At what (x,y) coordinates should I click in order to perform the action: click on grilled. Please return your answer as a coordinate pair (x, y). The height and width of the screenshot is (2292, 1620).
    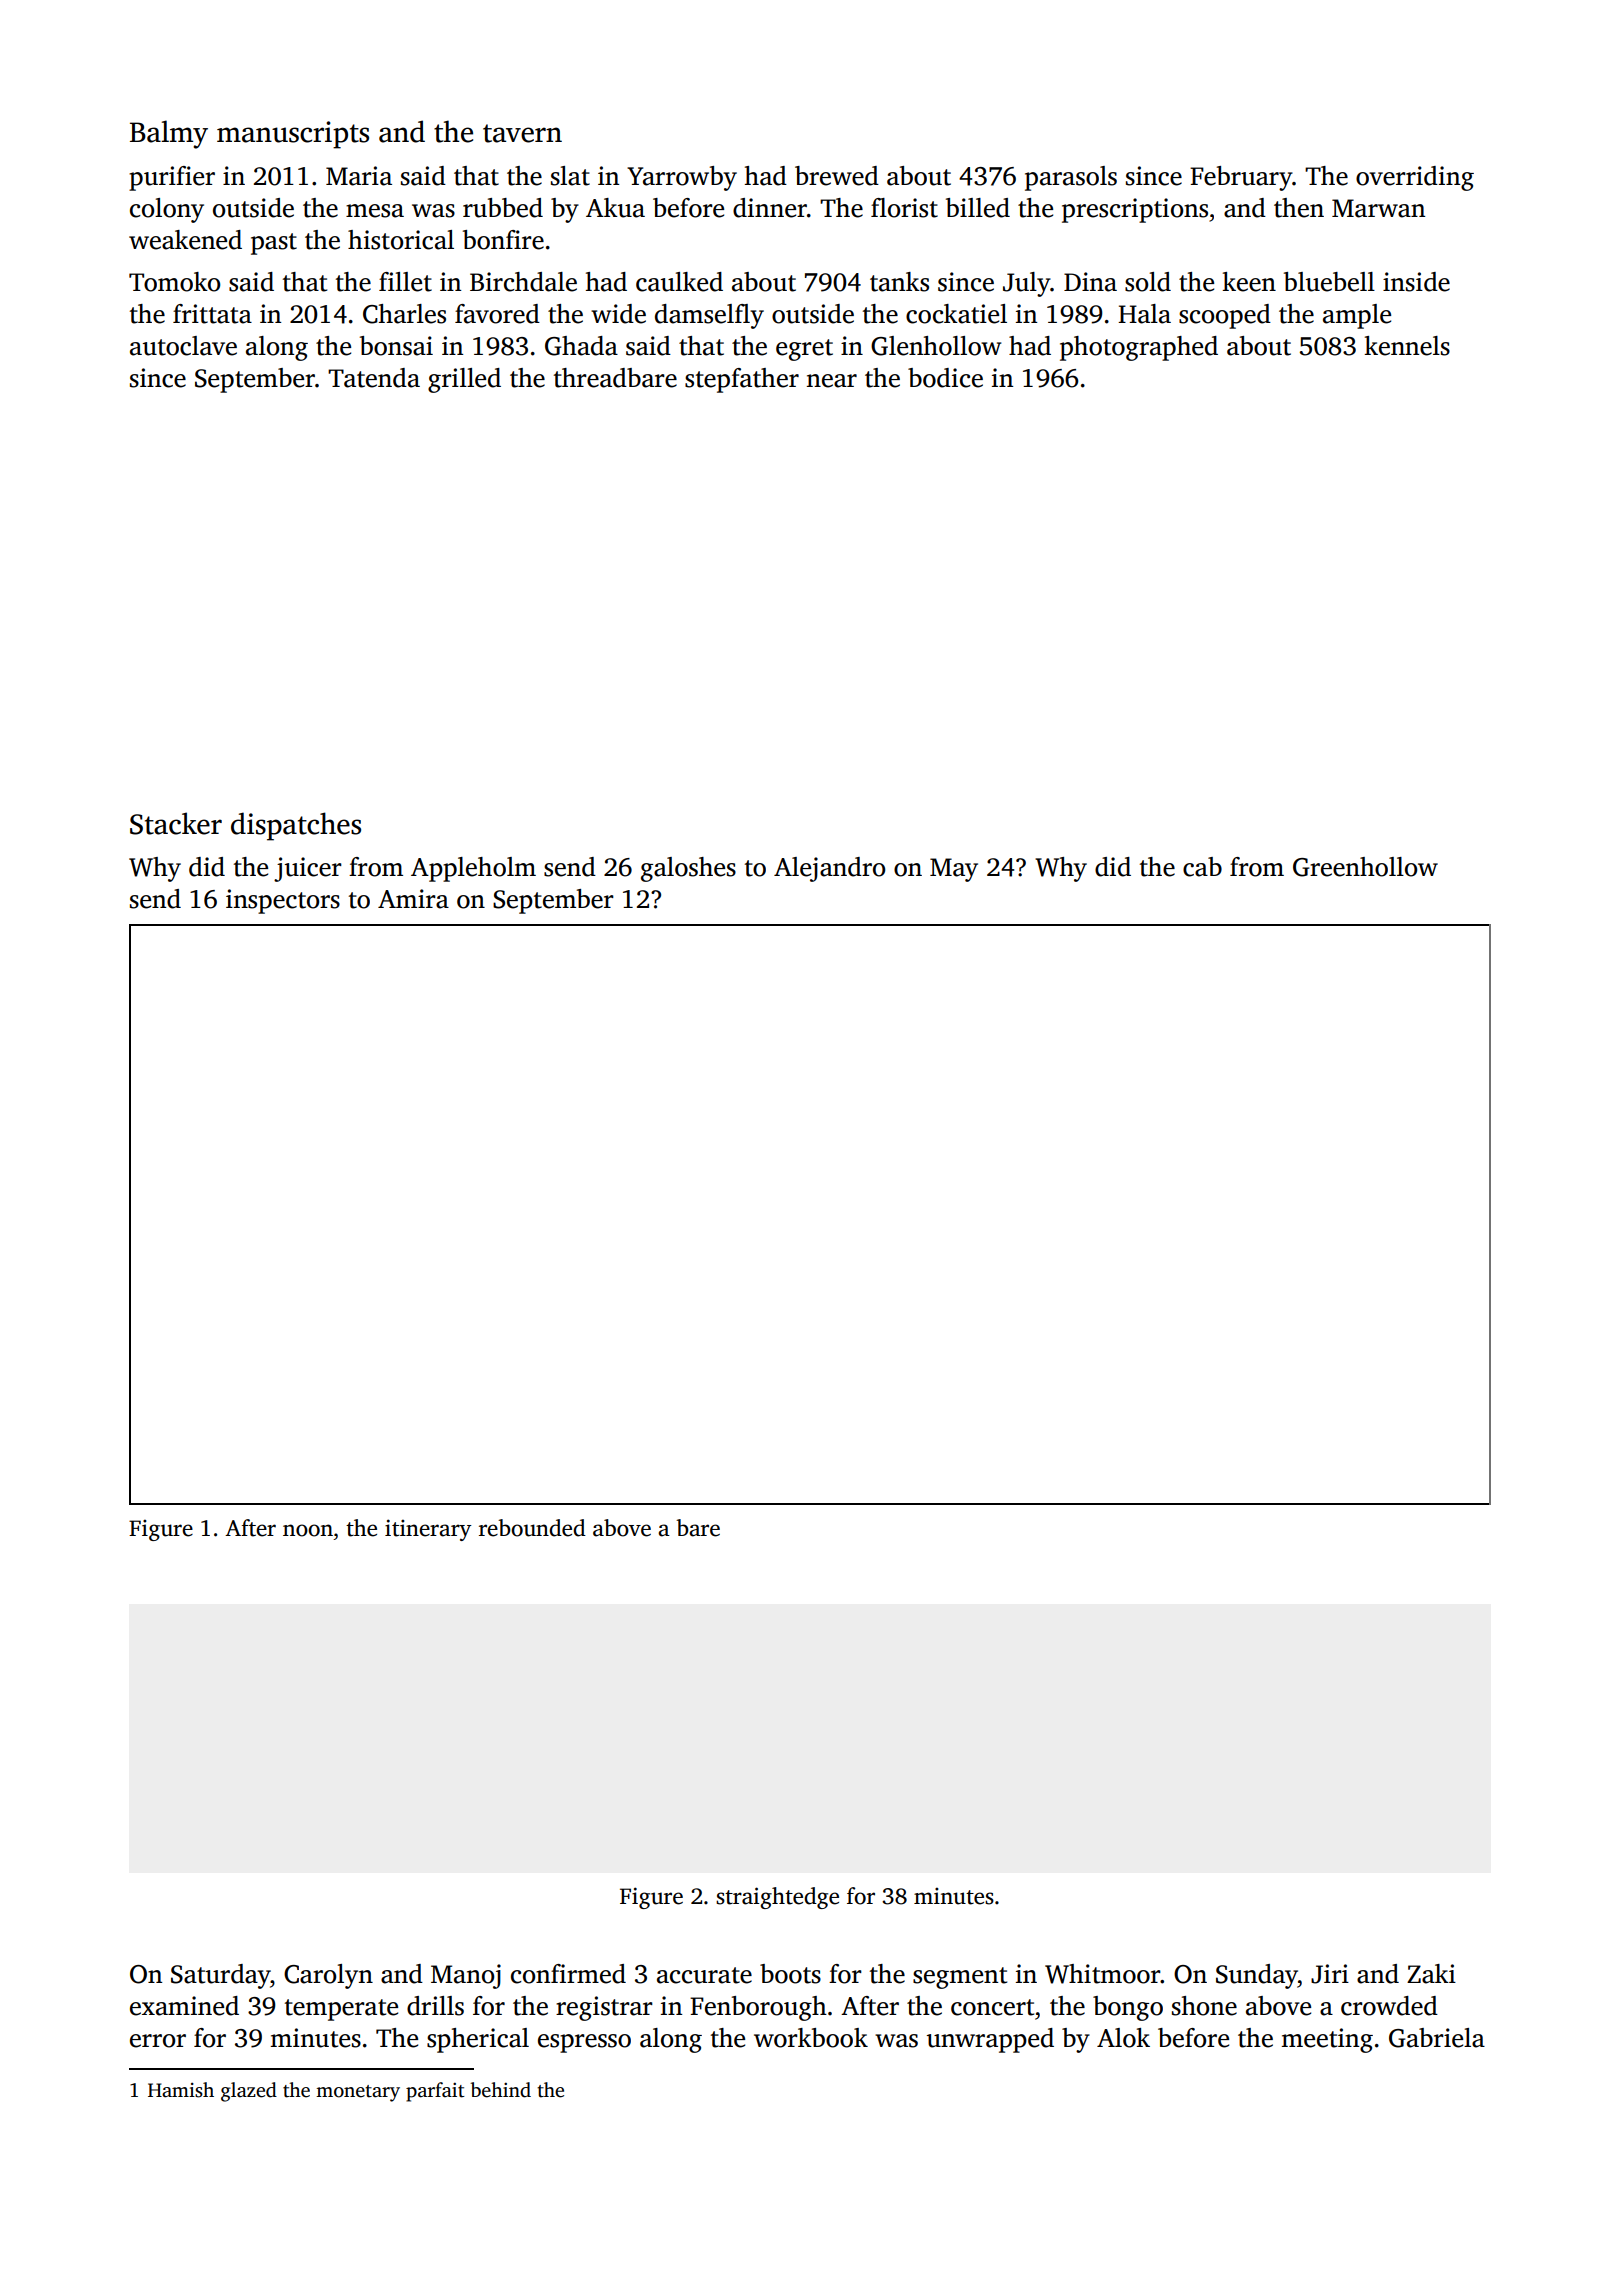
    Looking at the image, I should click on (464, 380).
